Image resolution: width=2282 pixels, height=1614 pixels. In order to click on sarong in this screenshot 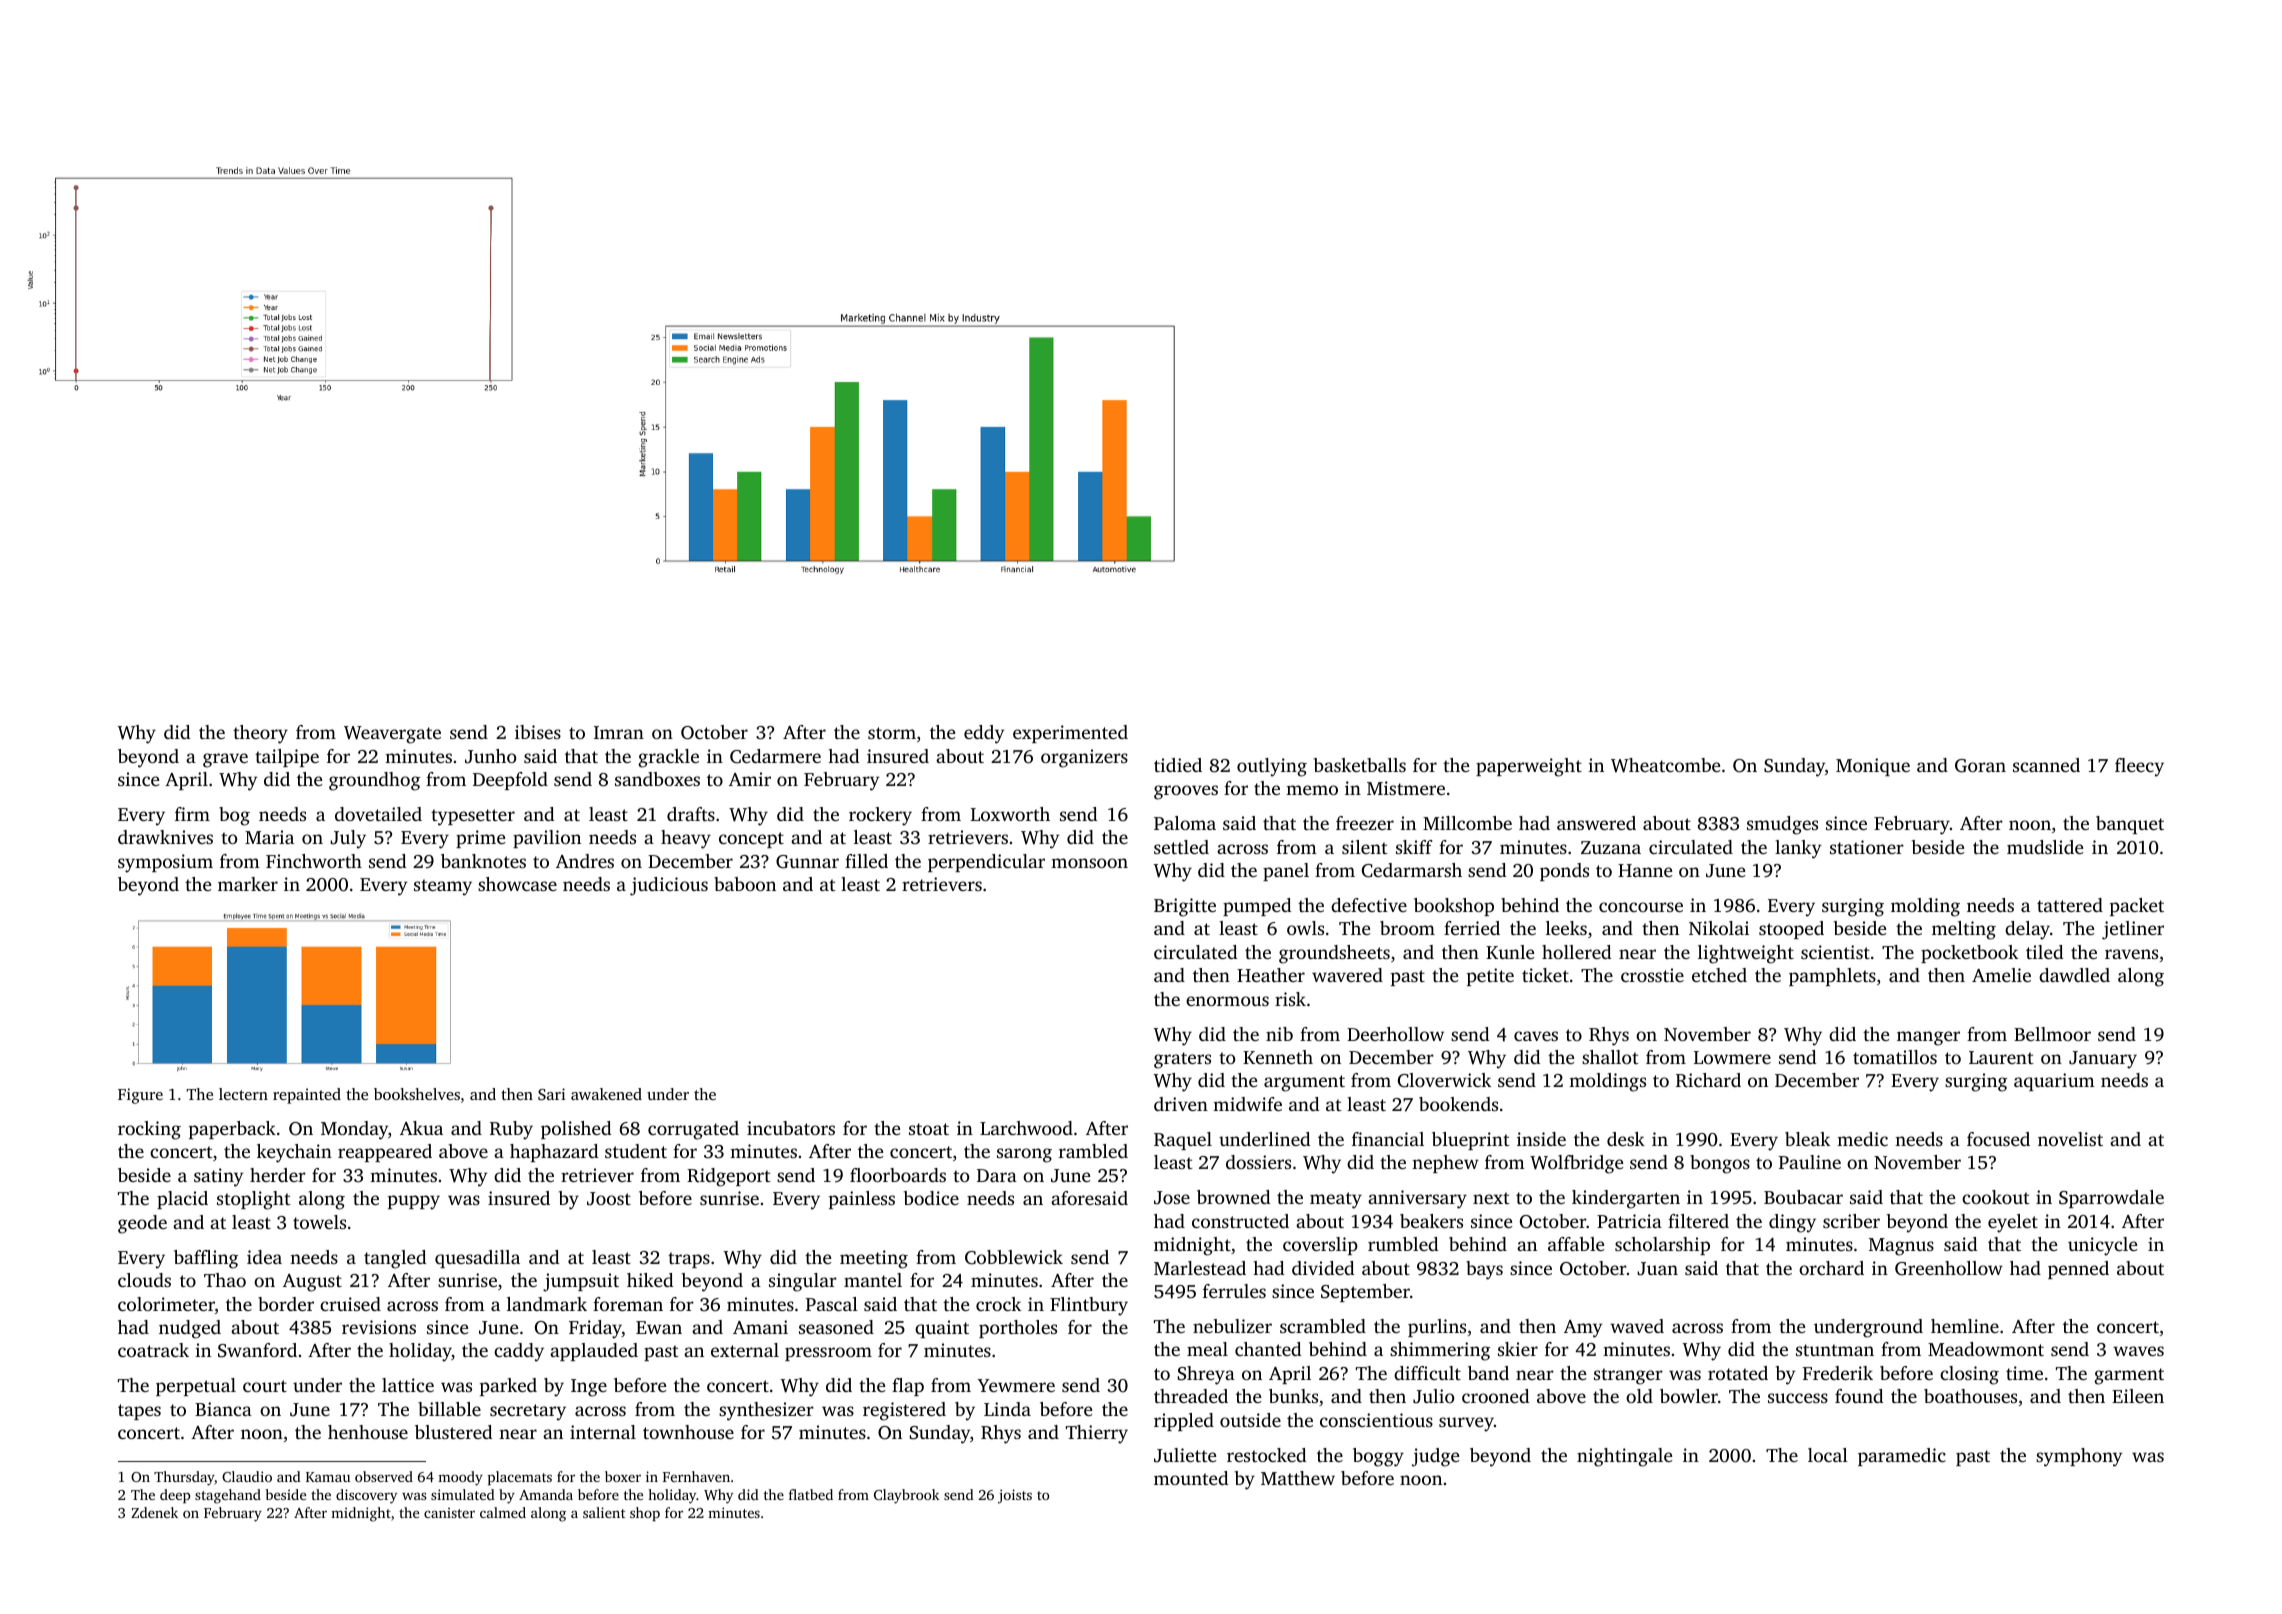, I will do `click(1024, 1155)`.
